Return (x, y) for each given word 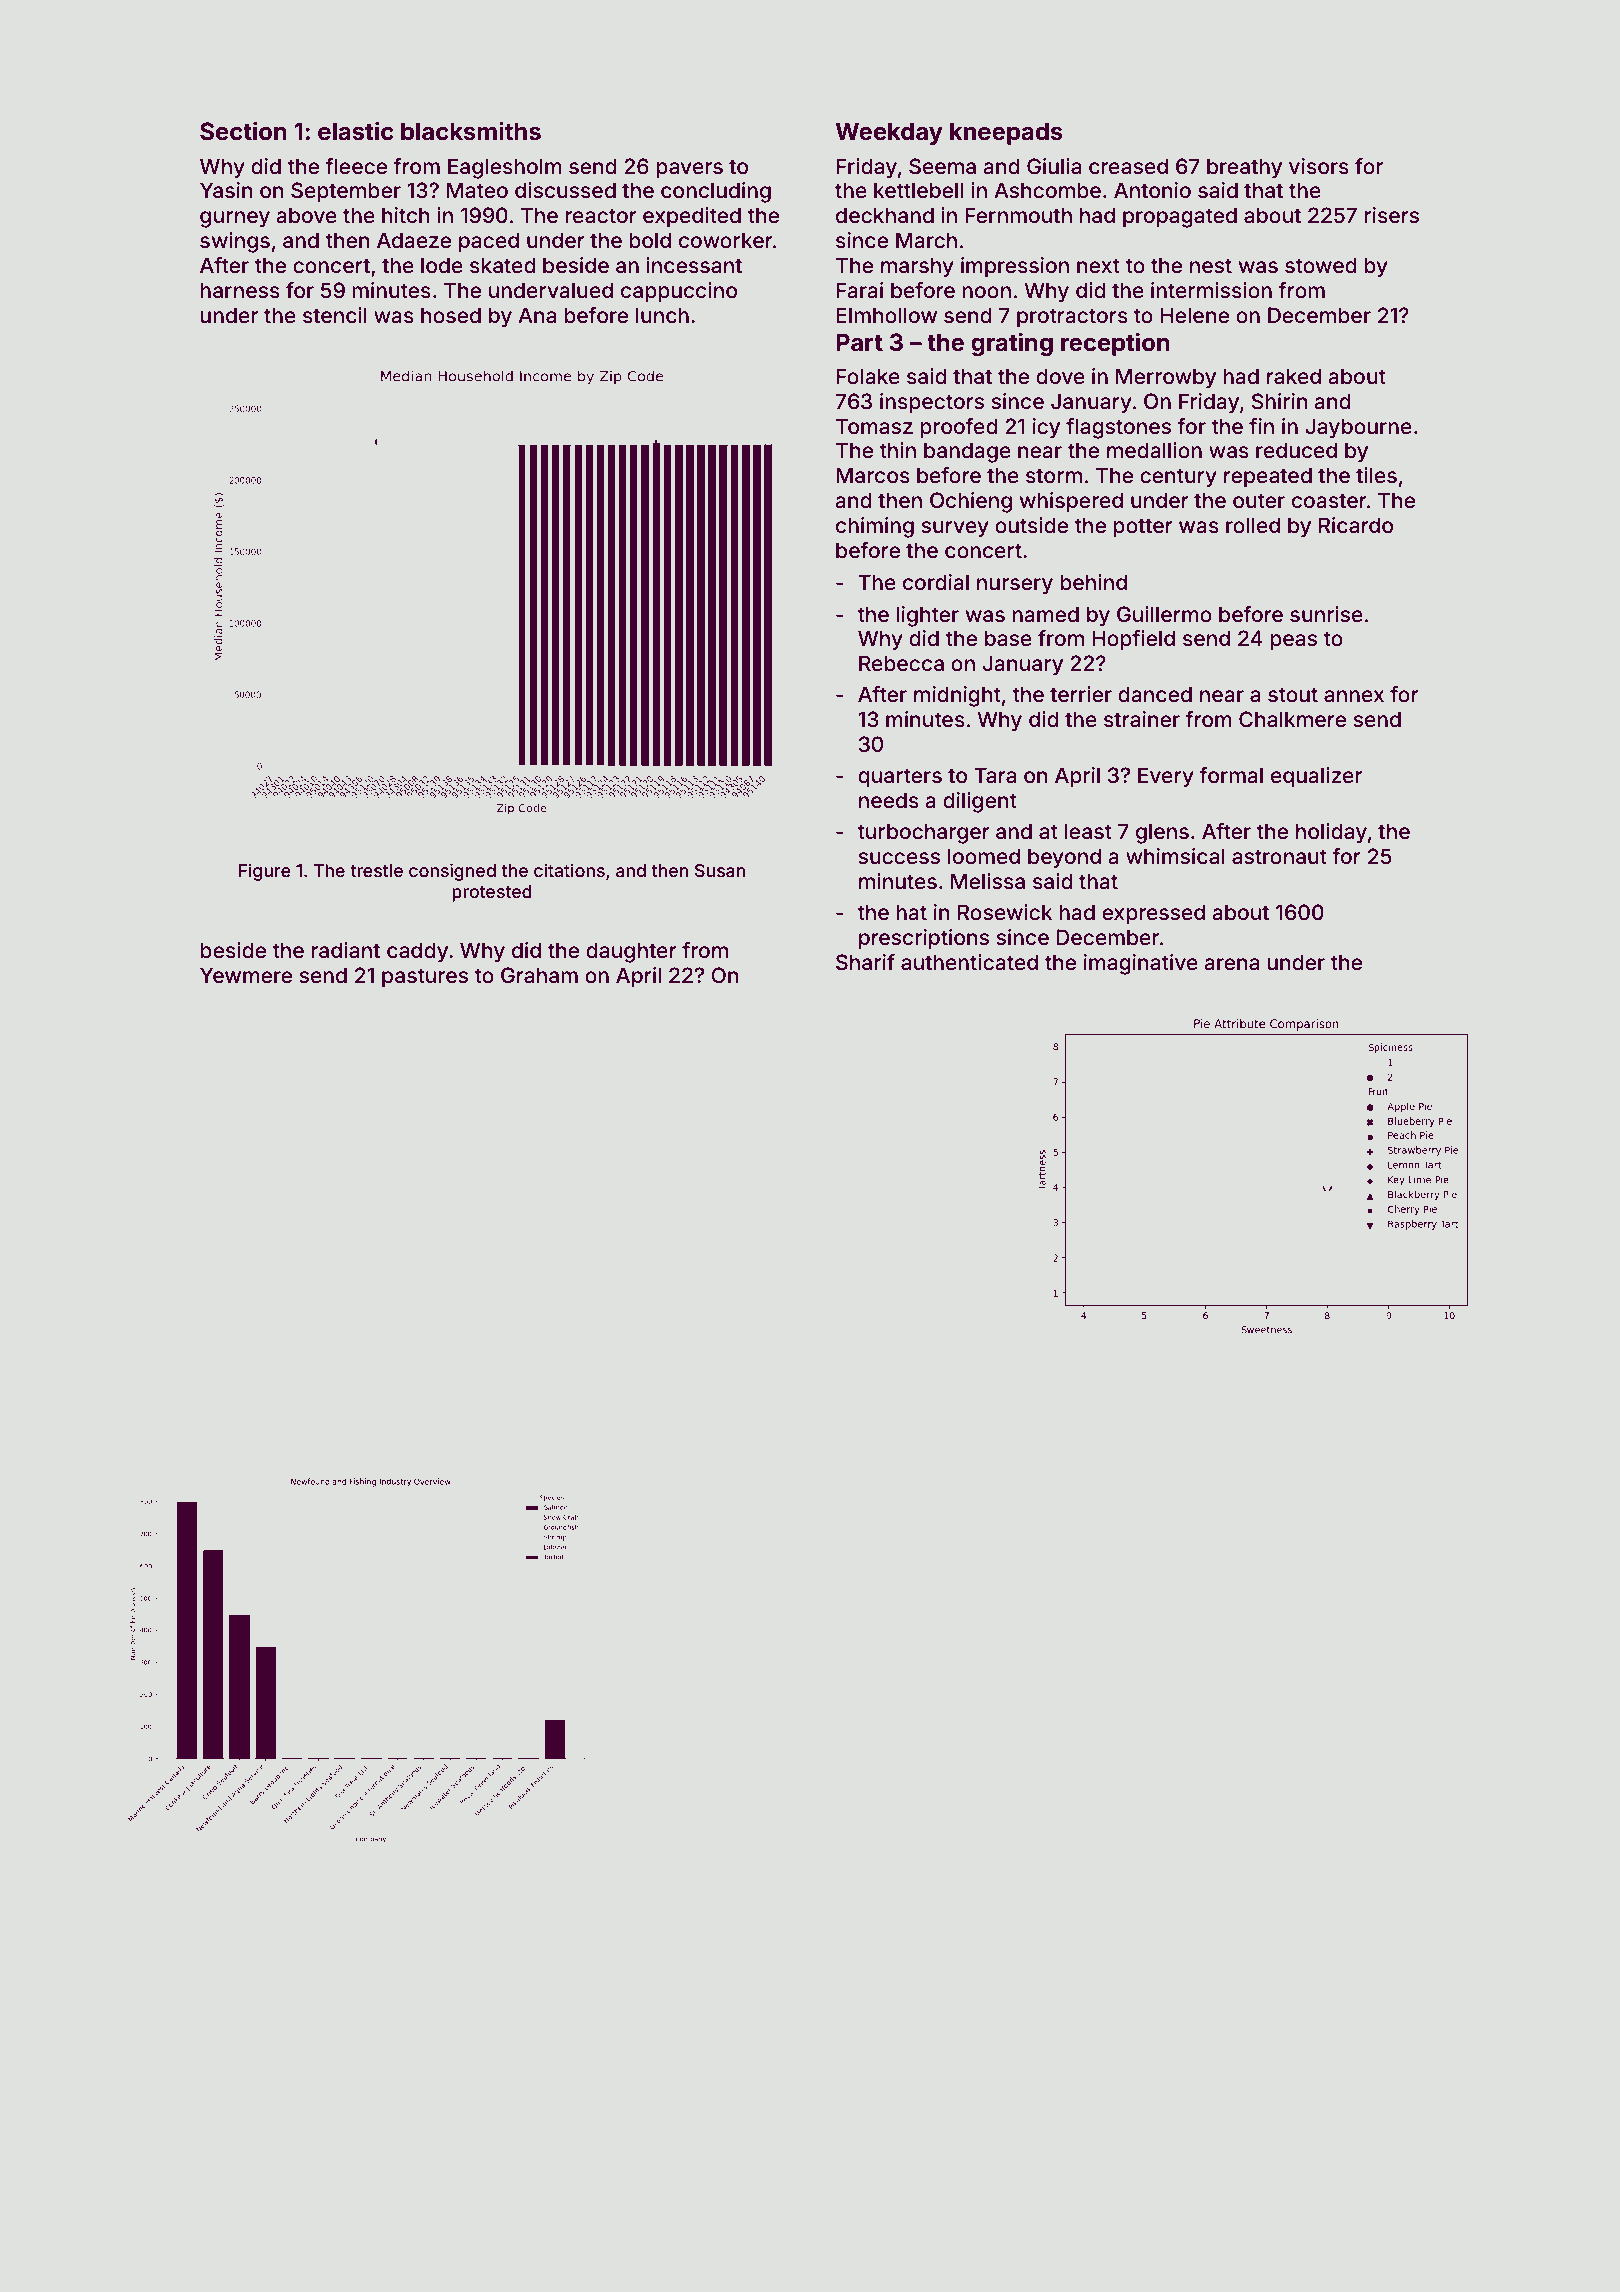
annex (1354, 696)
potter (1143, 528)
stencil (335, 315)
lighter (928, 616)
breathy (1244, 168)
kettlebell (918, 190)
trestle (376, 870)
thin (898, 450)
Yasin (226, 190)
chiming (875, 527)
